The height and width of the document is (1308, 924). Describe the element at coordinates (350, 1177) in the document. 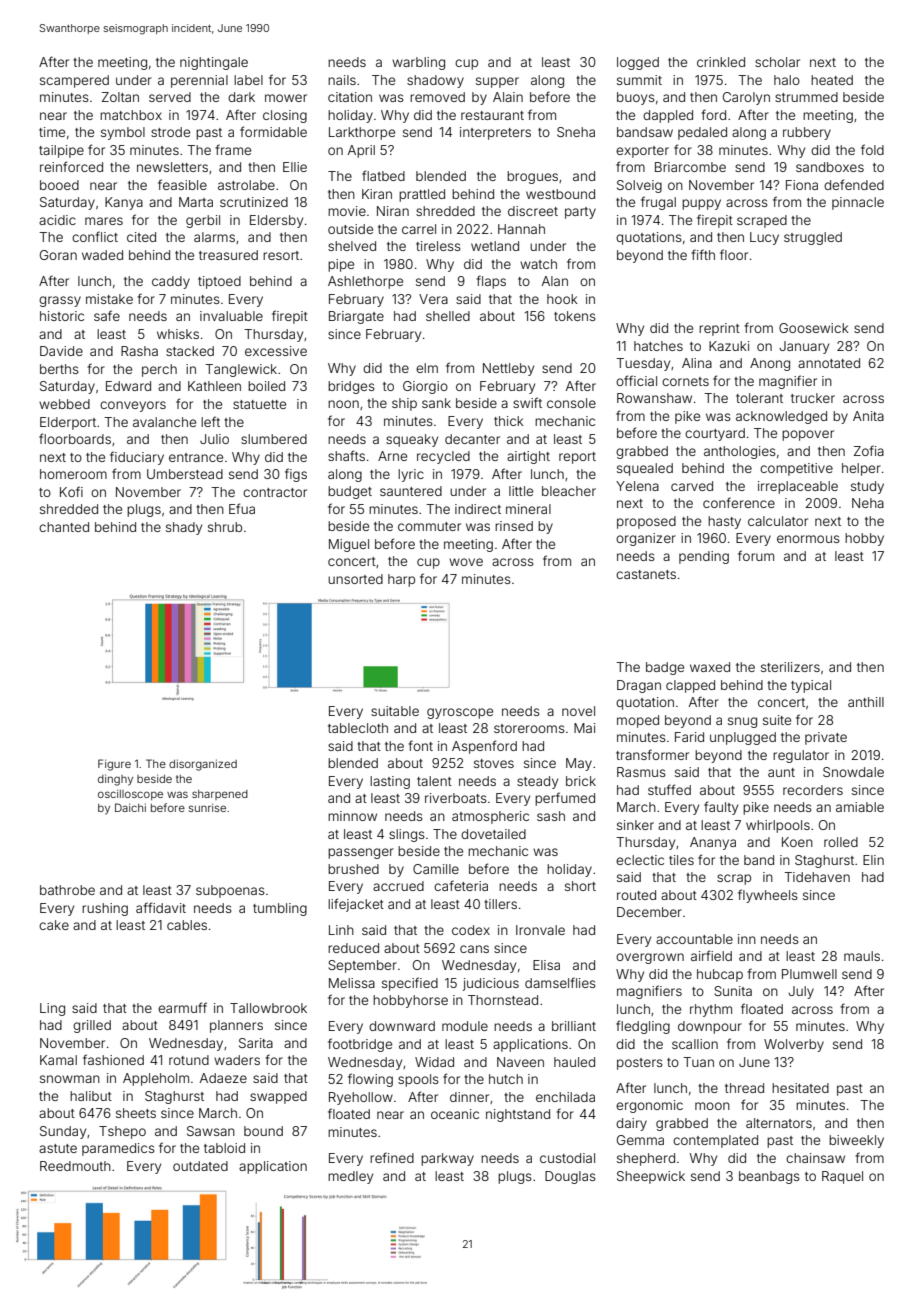

I see `medley` at that location.
